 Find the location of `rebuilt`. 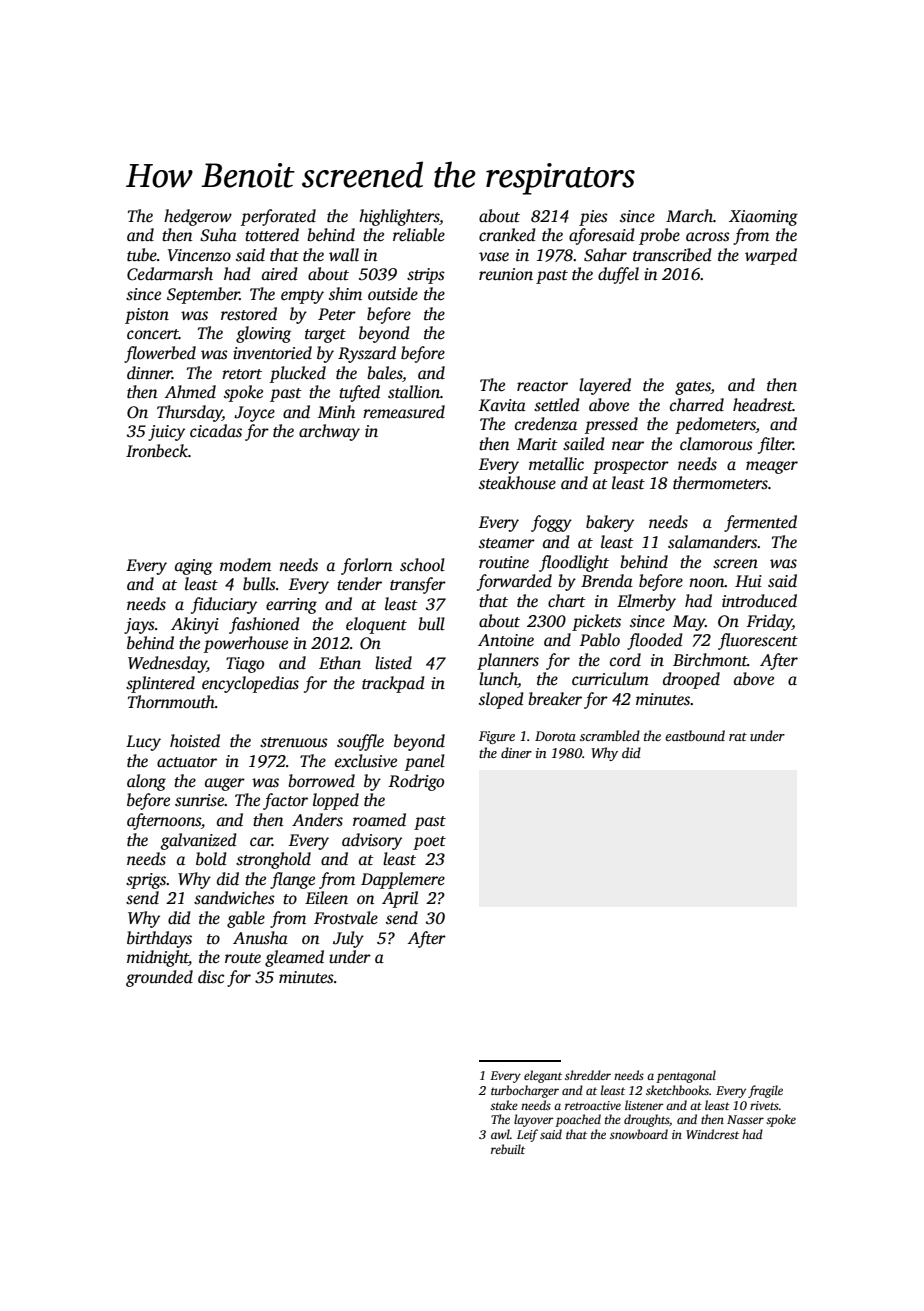

rebuilt is located at coordinates (508, 1149).
